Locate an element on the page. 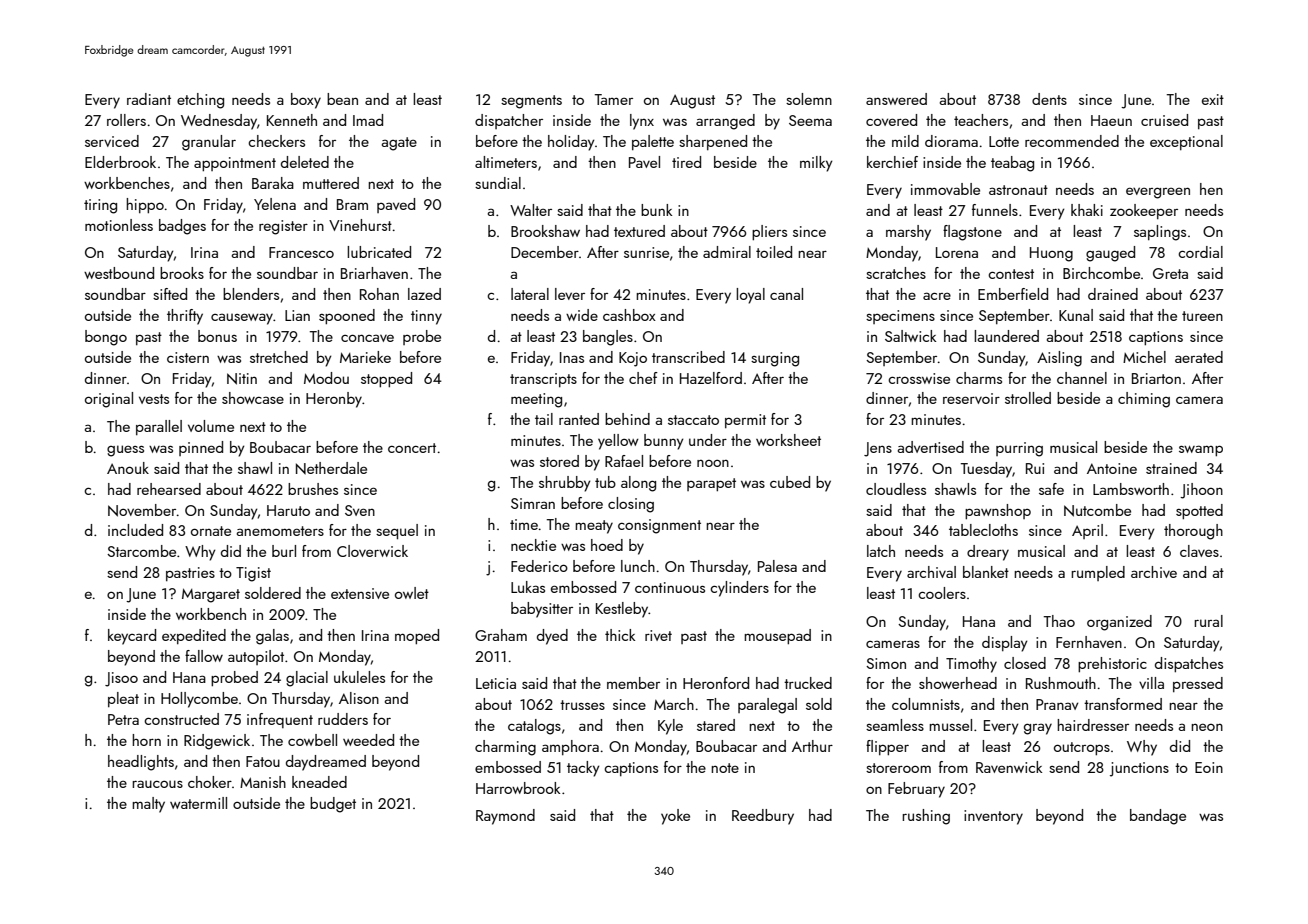 The width and height of the document is (1308, 924). zookeeper is located at coordinates (1144, 211).
